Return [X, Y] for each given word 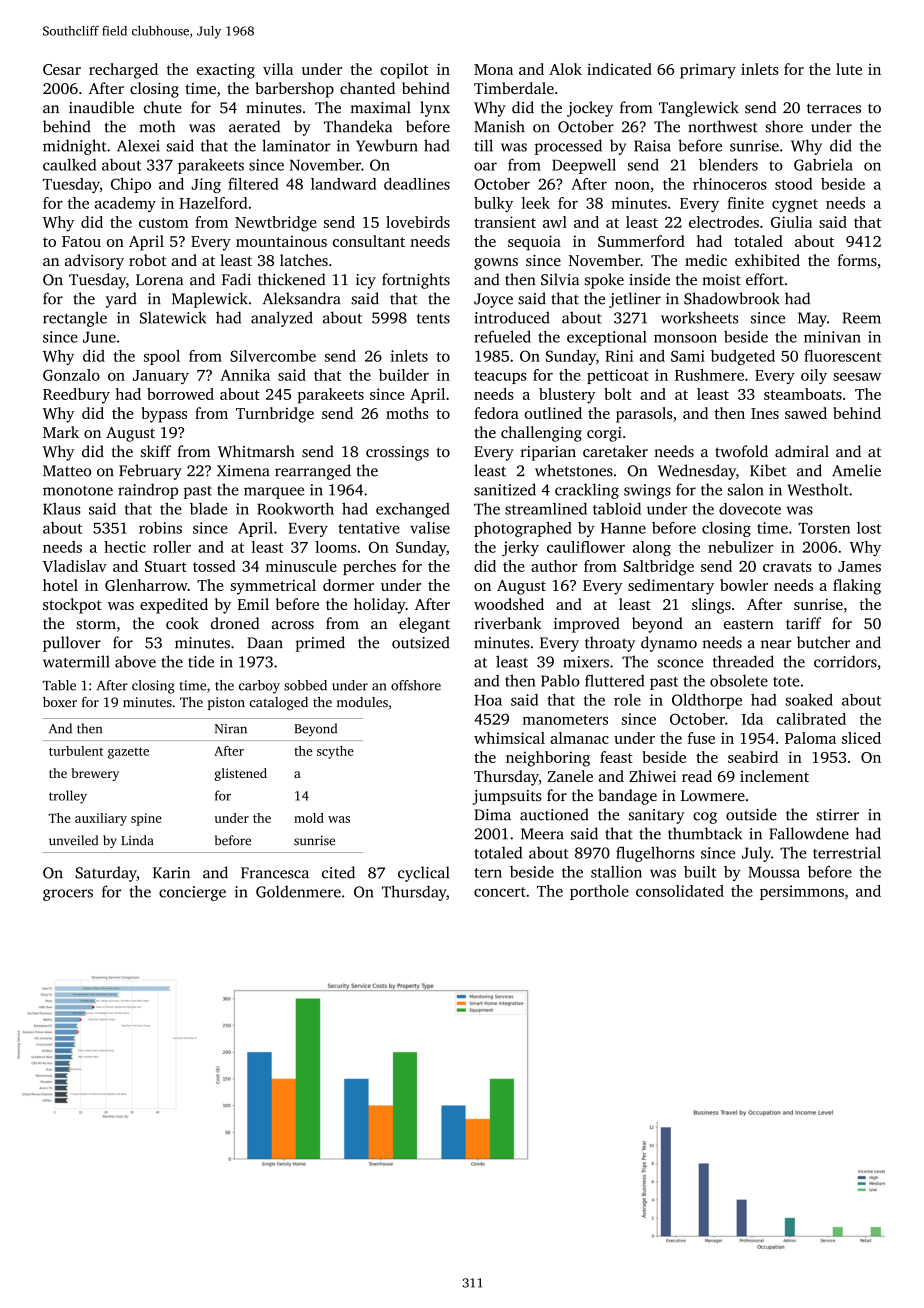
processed [568, 147]
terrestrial [847, 852]
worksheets [699, 317]
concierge [192, 893]
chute [162, 107]
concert [500, 892]
